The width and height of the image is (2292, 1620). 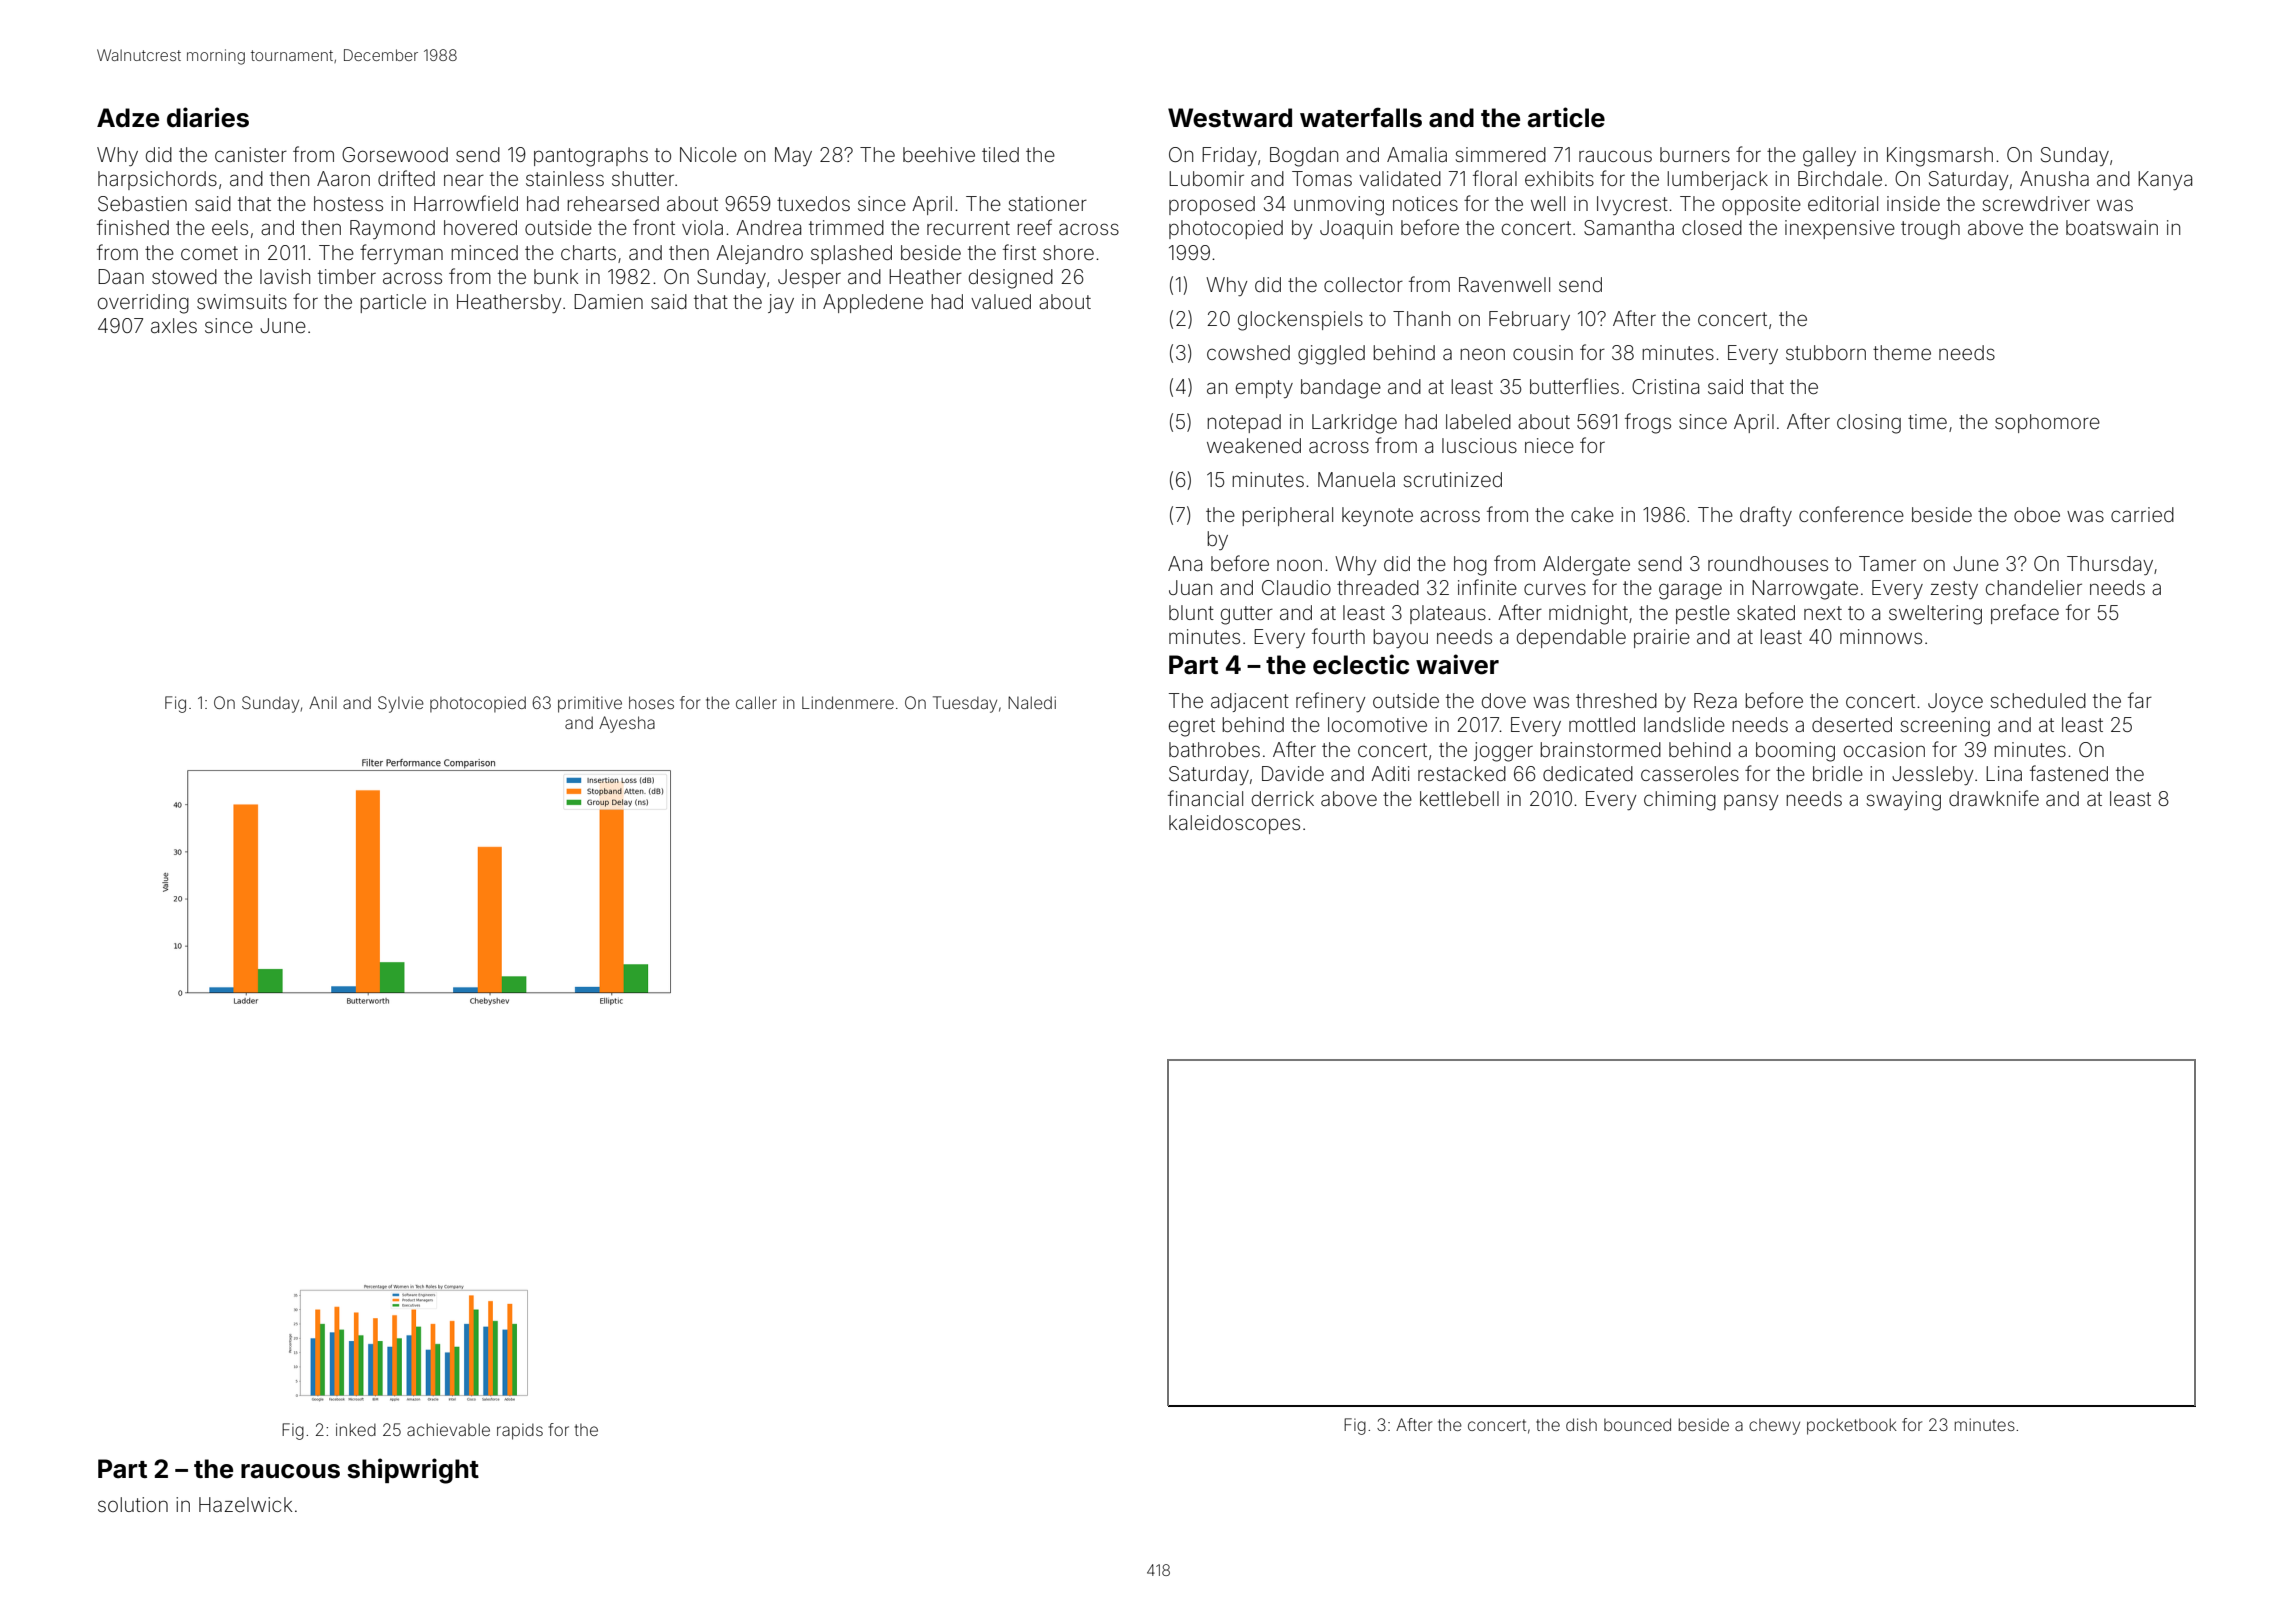 I want to click on Anil, so click(x=323, y=702).
